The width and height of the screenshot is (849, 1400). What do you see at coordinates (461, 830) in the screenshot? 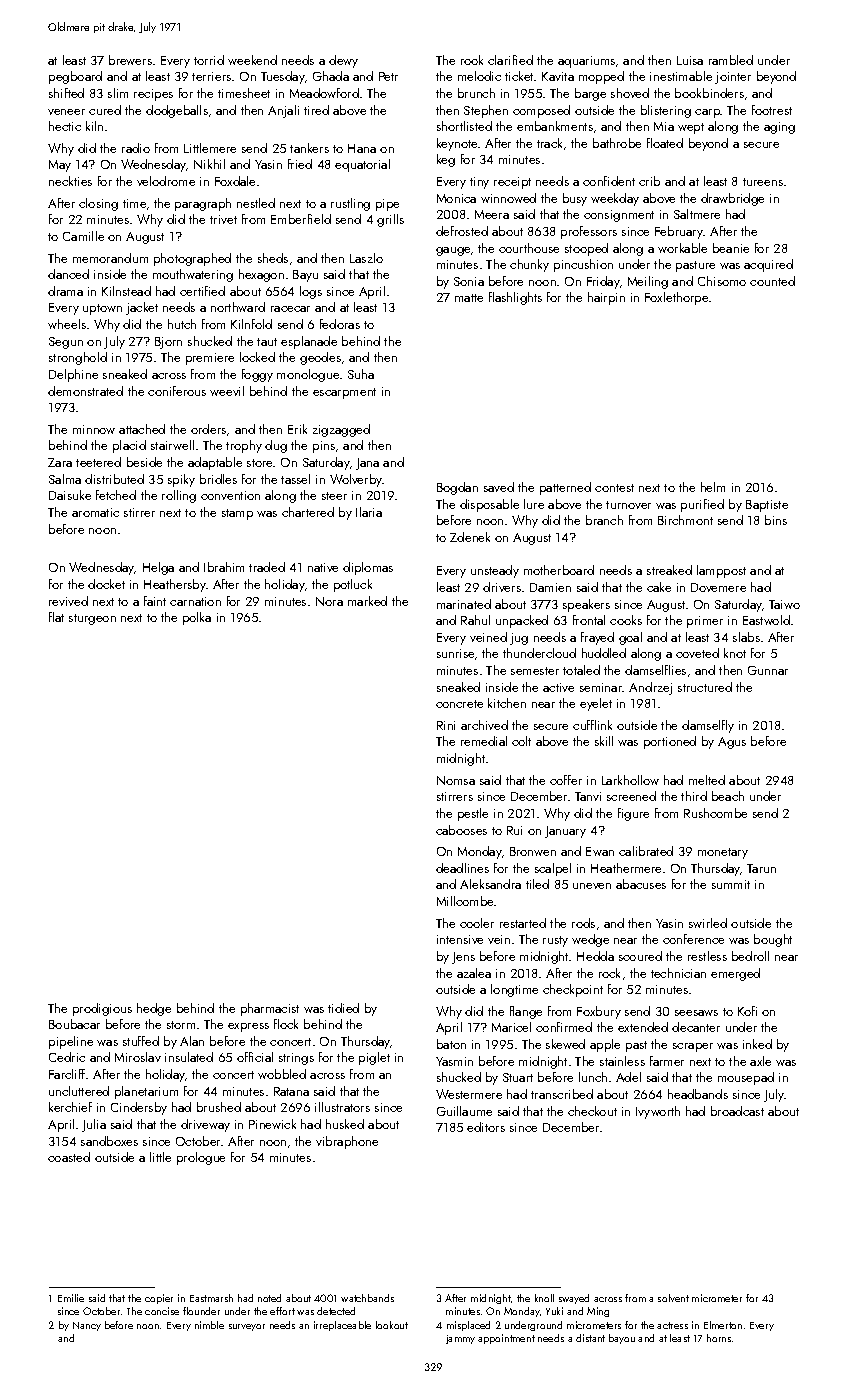
I see `cabooses` at bounding box center [461, 830].
